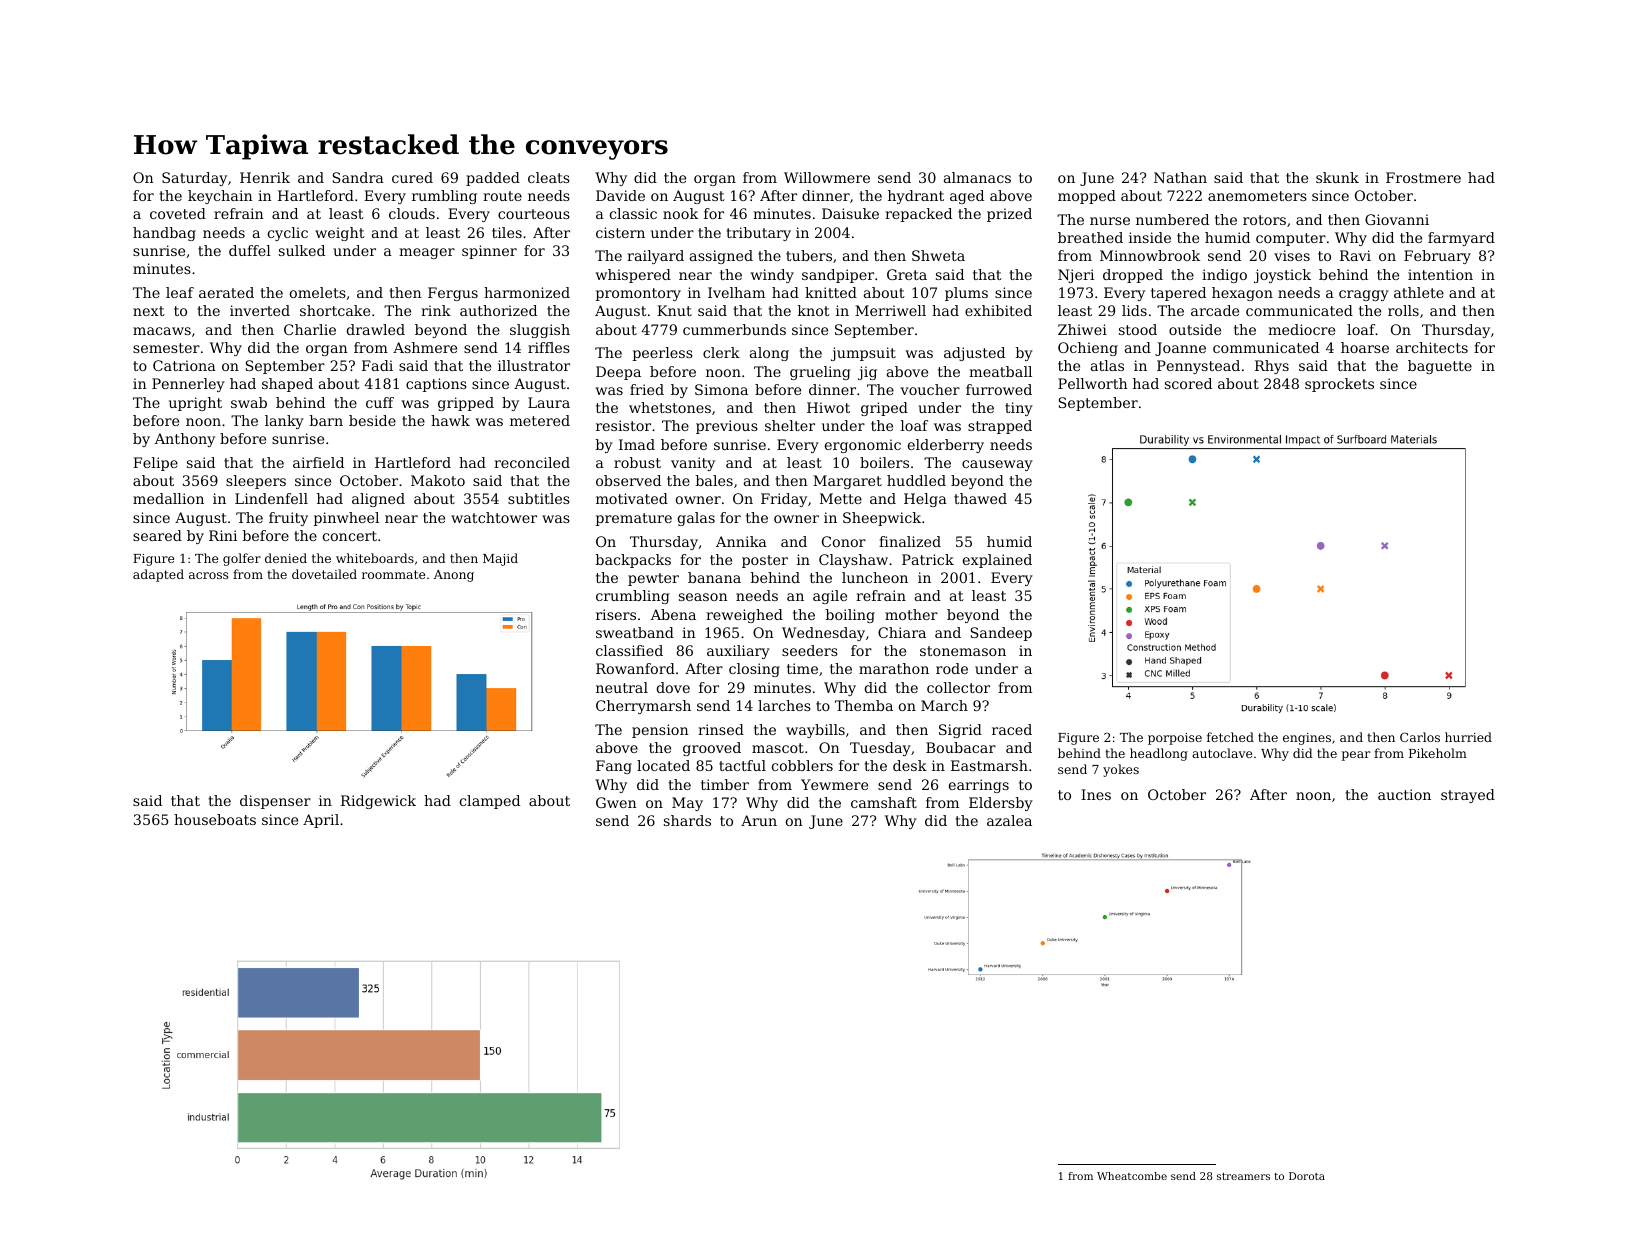 The height and width of the image is (1258, 1628). Describe the element at coordinates (1243, 1176) in the image. I see `streamers` at that location.
